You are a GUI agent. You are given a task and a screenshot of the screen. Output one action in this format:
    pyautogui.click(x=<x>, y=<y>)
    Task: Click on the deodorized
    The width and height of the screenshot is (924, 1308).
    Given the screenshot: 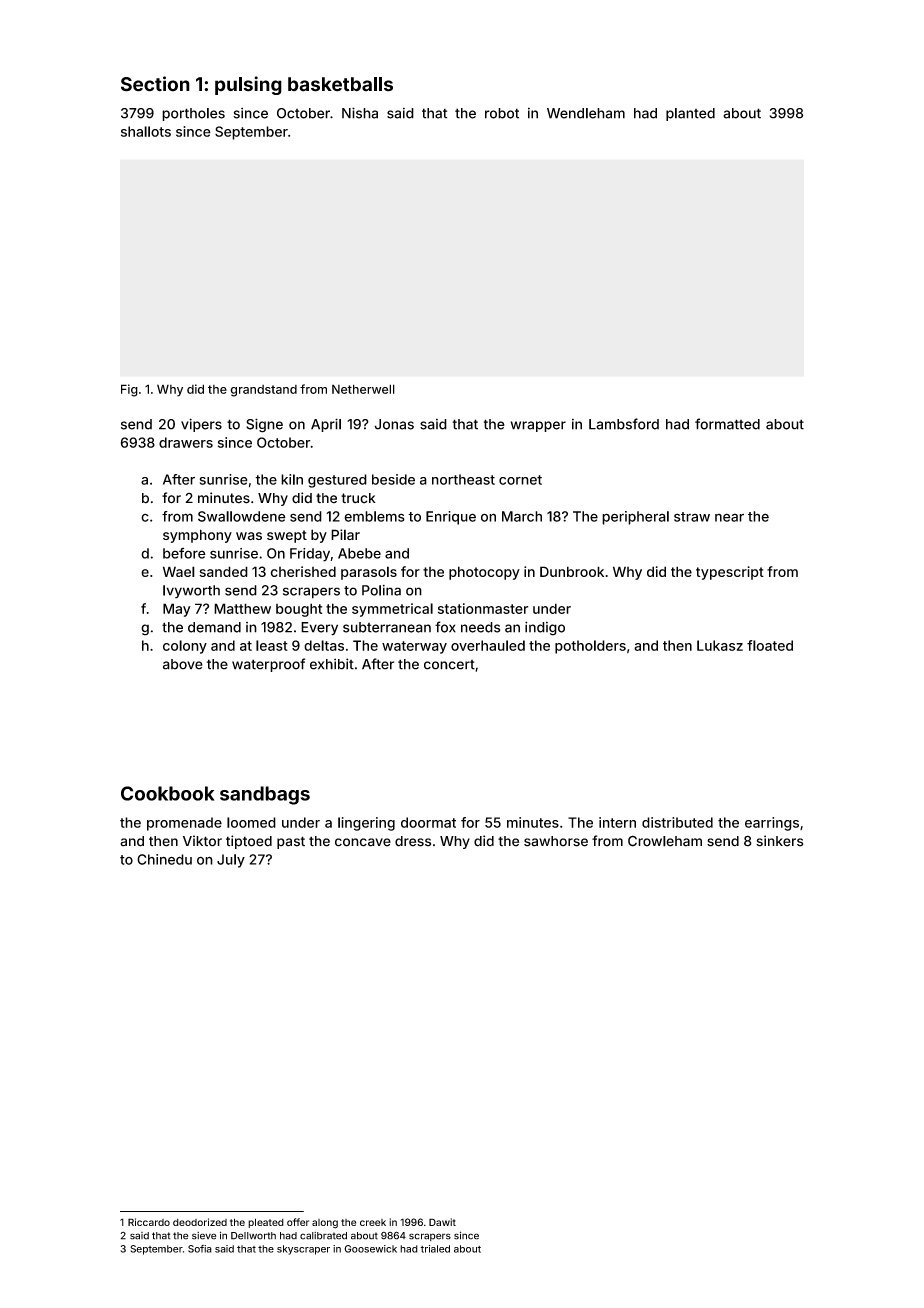 What is the action you would take?
    pyautogui.click(x=200, y=1222)
